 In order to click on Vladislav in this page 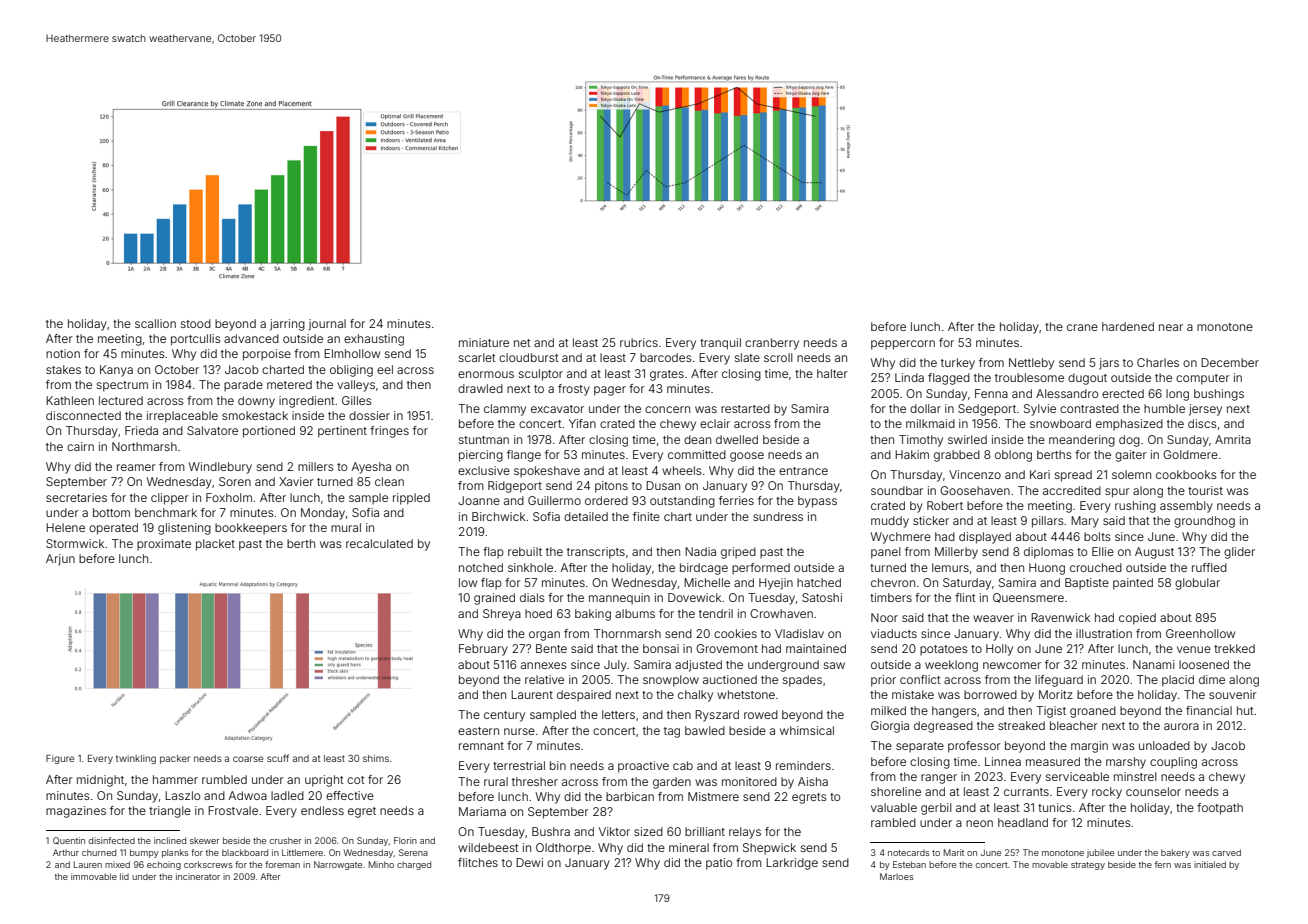, I will do `click(799, 633)`.
